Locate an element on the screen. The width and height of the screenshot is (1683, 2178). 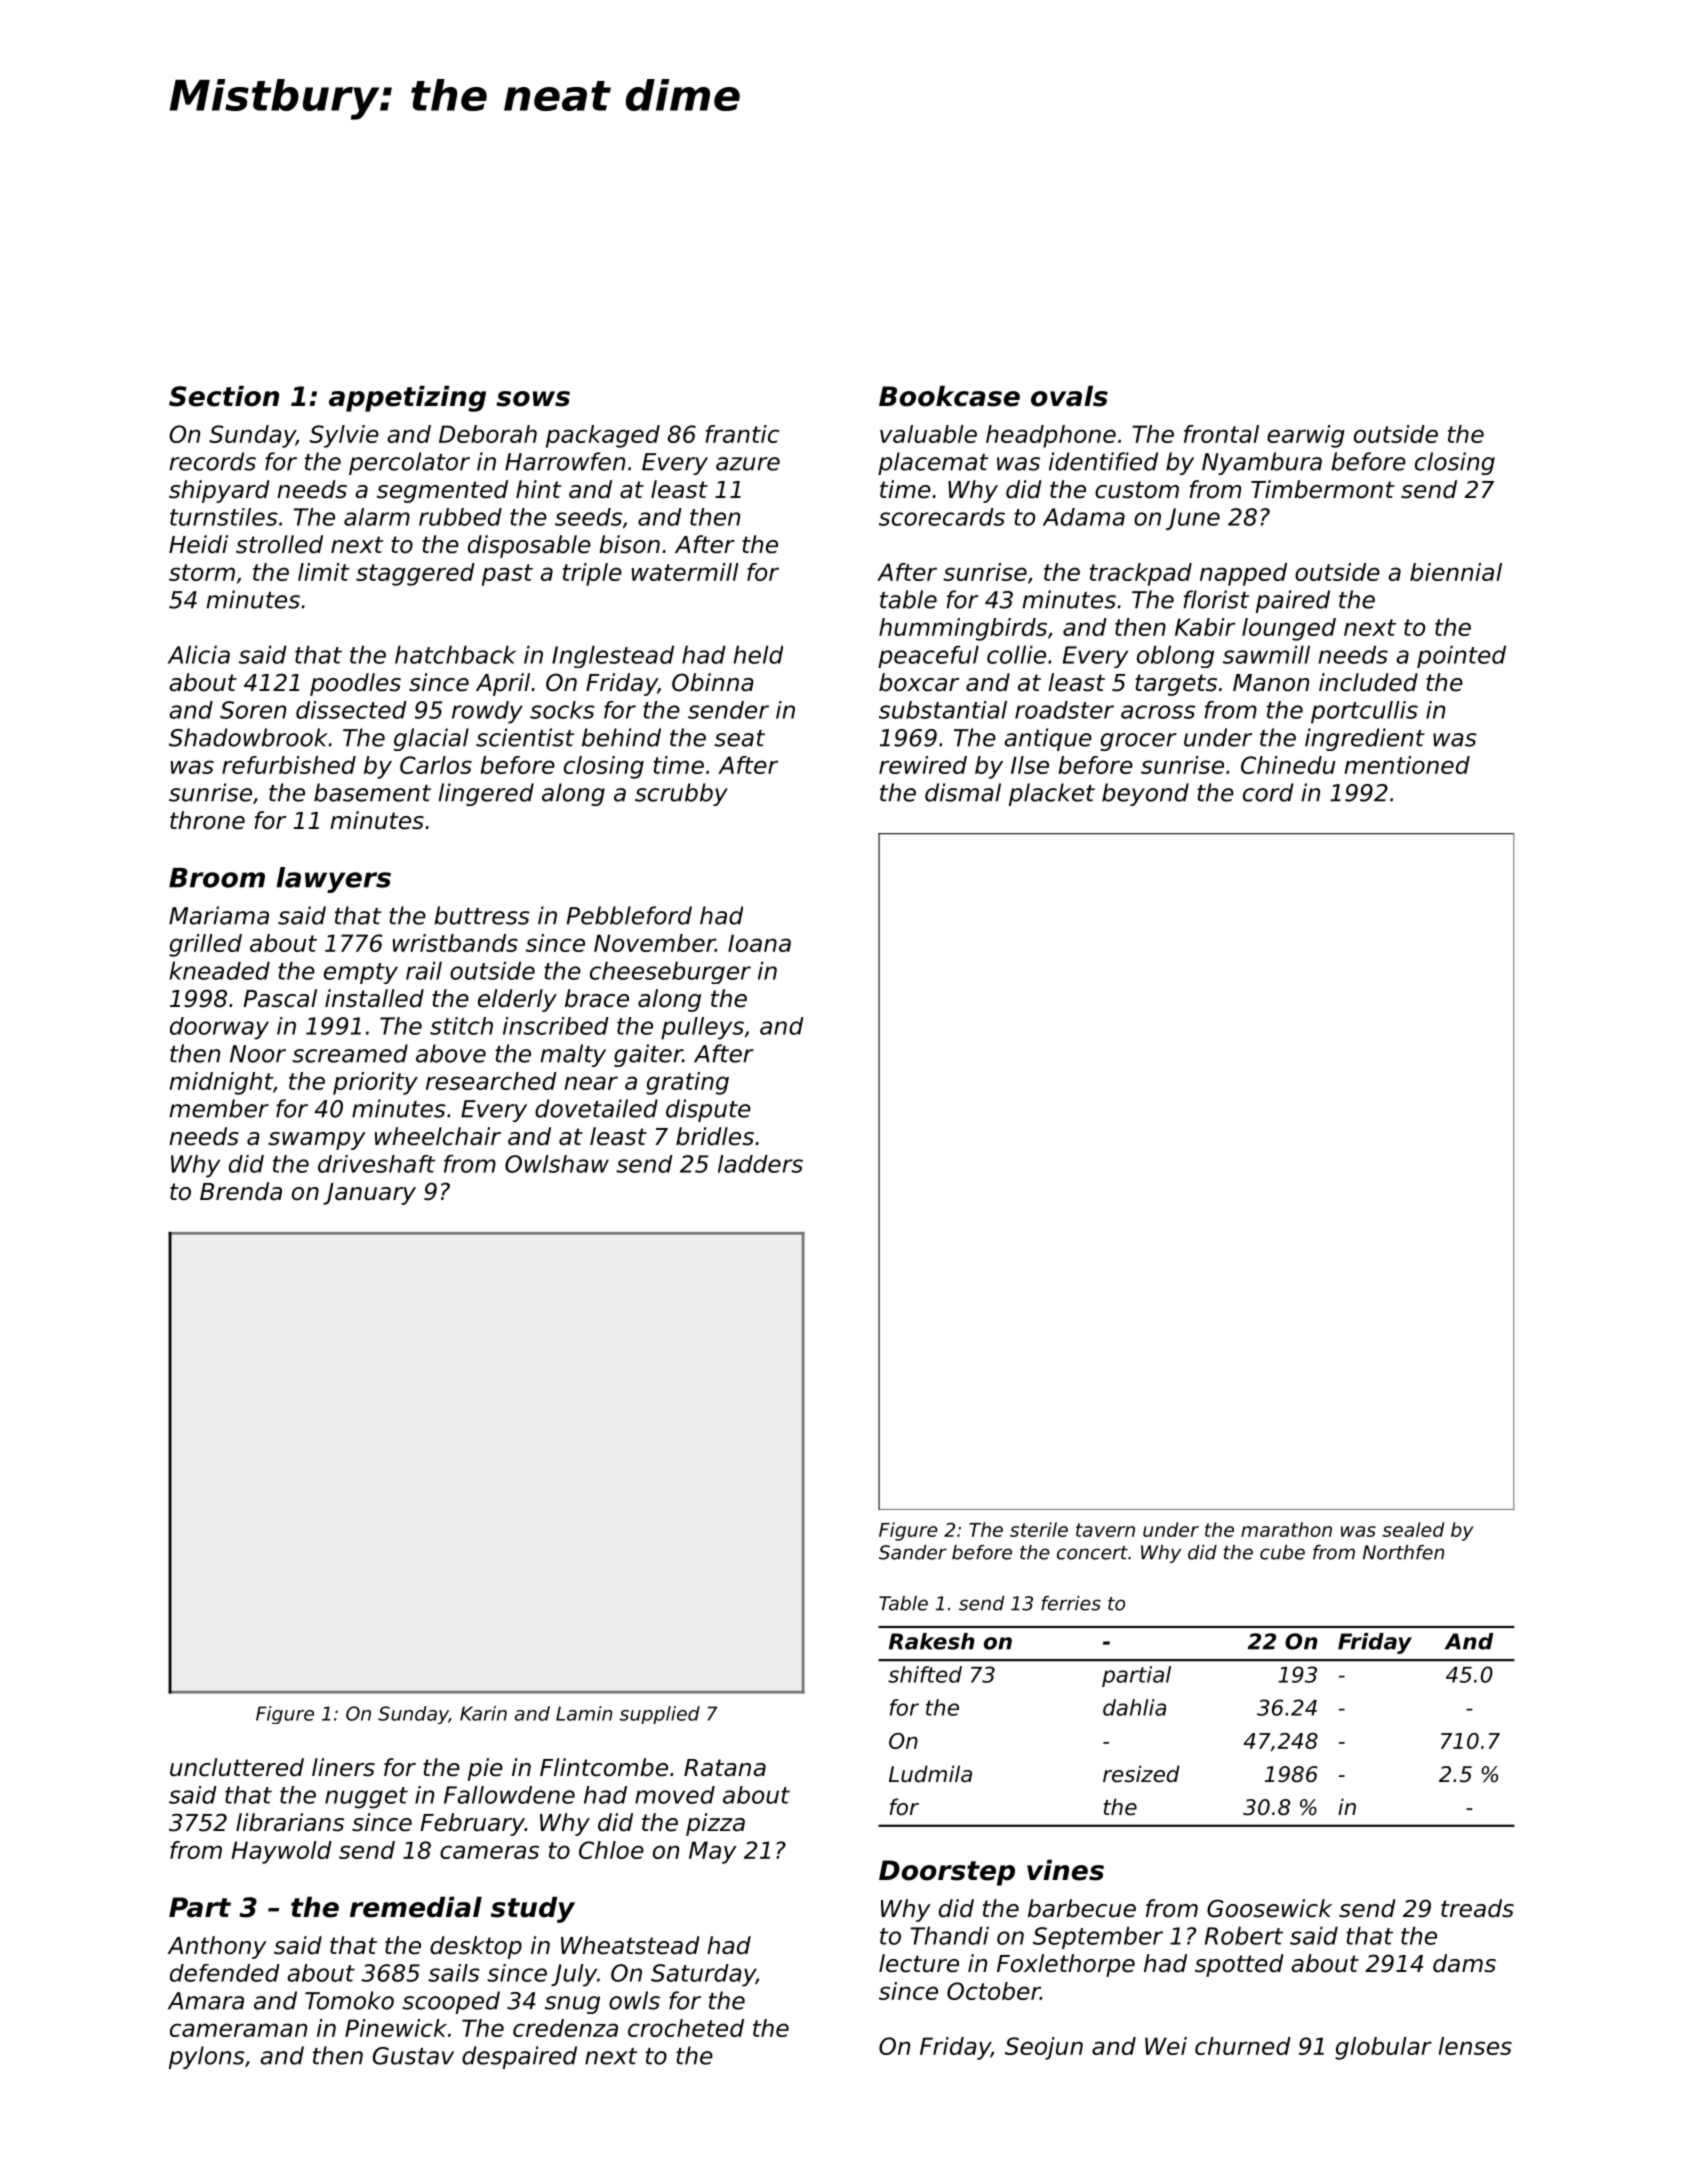
Carlos is located at coordinates (436, 765).
